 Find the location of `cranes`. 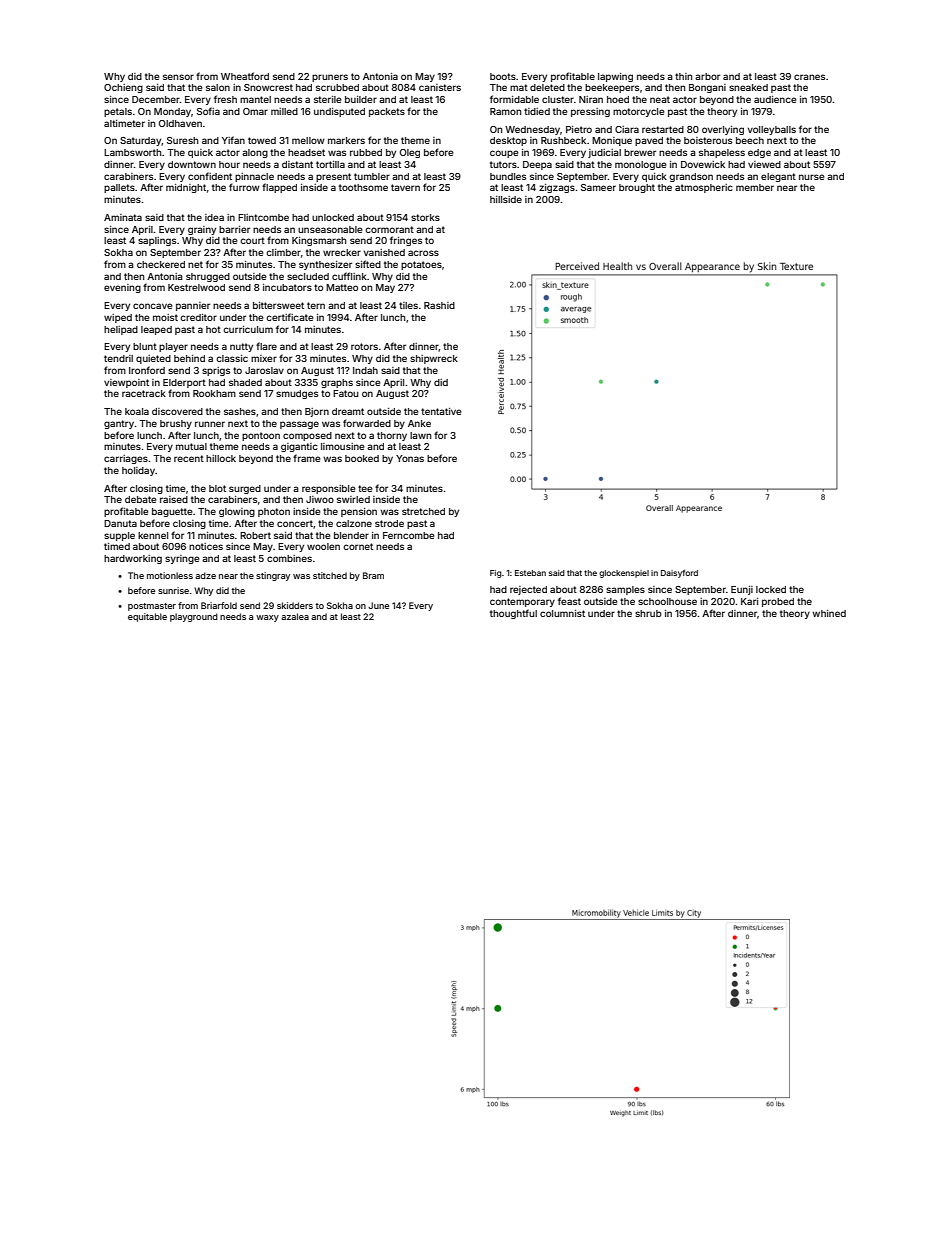

cranes is located at coordinates (809, 77).
